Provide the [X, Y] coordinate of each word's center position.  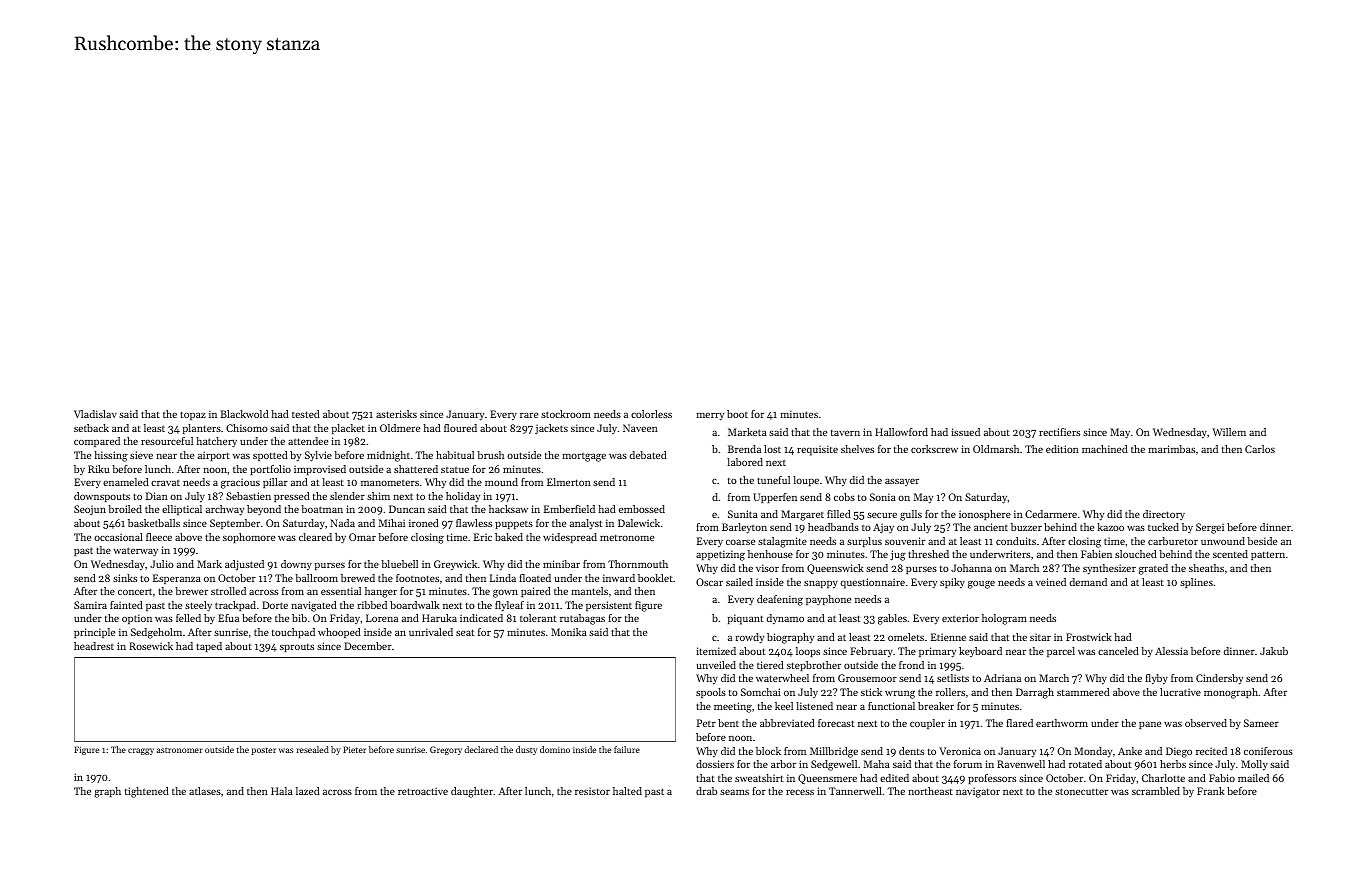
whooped [339, 633]
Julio [162, 564]
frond [911, 665]
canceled [1118, 651]
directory [1164, 515]
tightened [147, 792]
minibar [561, 564]
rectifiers [1059, 432]
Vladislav [95, 414]
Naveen [640, 428]
